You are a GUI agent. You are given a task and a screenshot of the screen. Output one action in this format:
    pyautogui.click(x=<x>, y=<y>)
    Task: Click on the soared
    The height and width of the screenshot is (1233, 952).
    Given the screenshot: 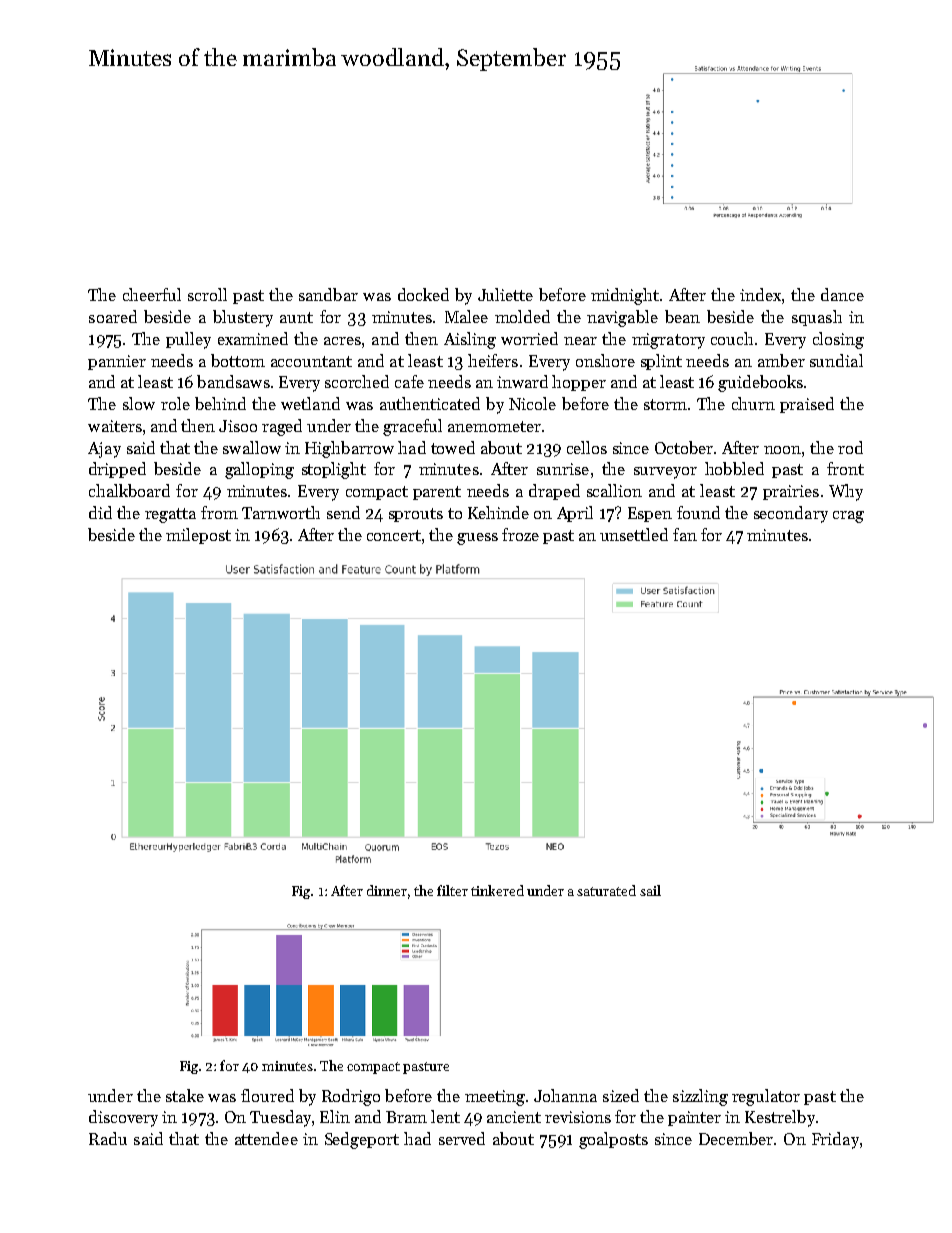 What is the action you would take?
    pyautogui.click(x=113, y=316)
